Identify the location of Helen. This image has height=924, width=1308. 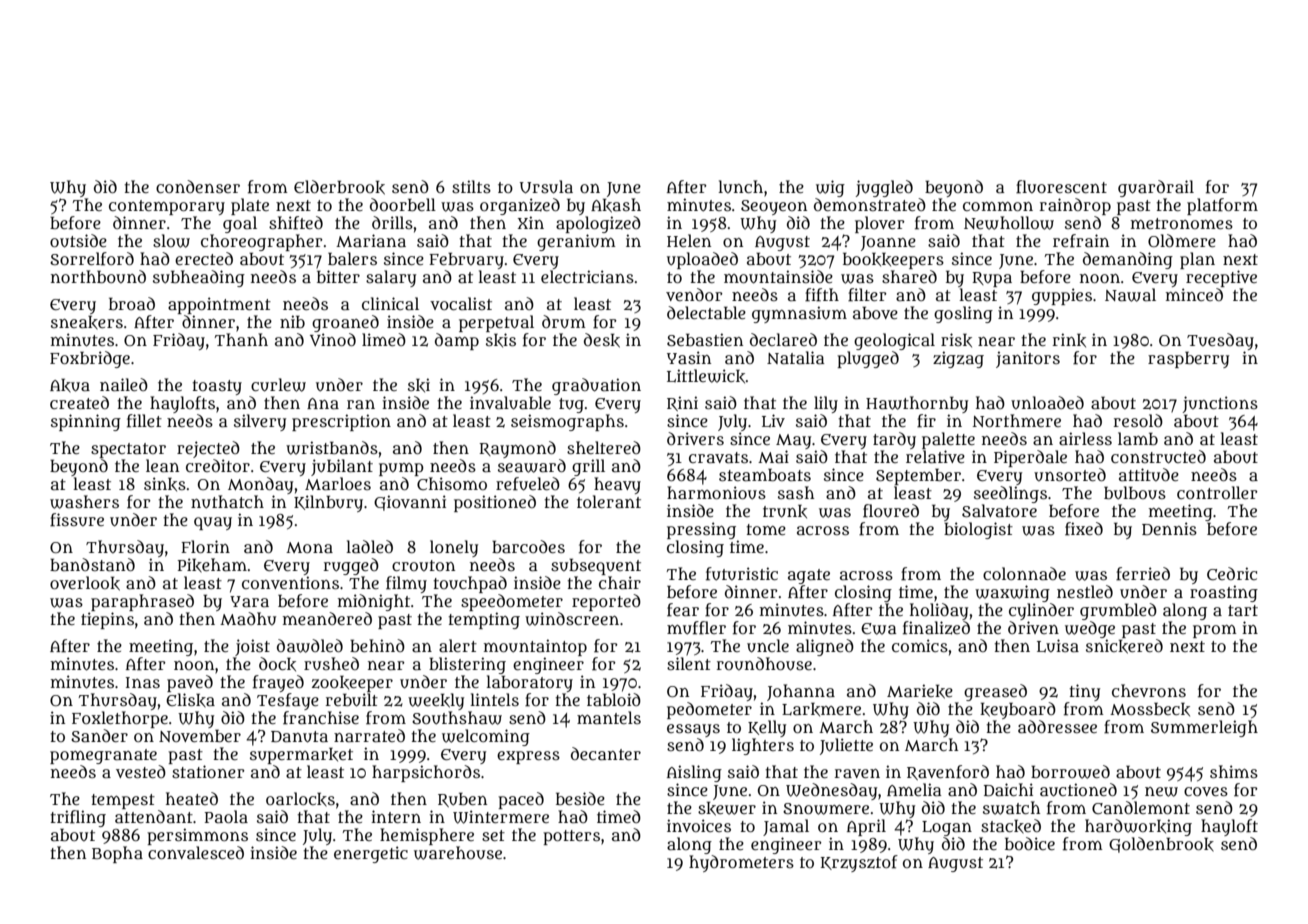
(689, 240).
